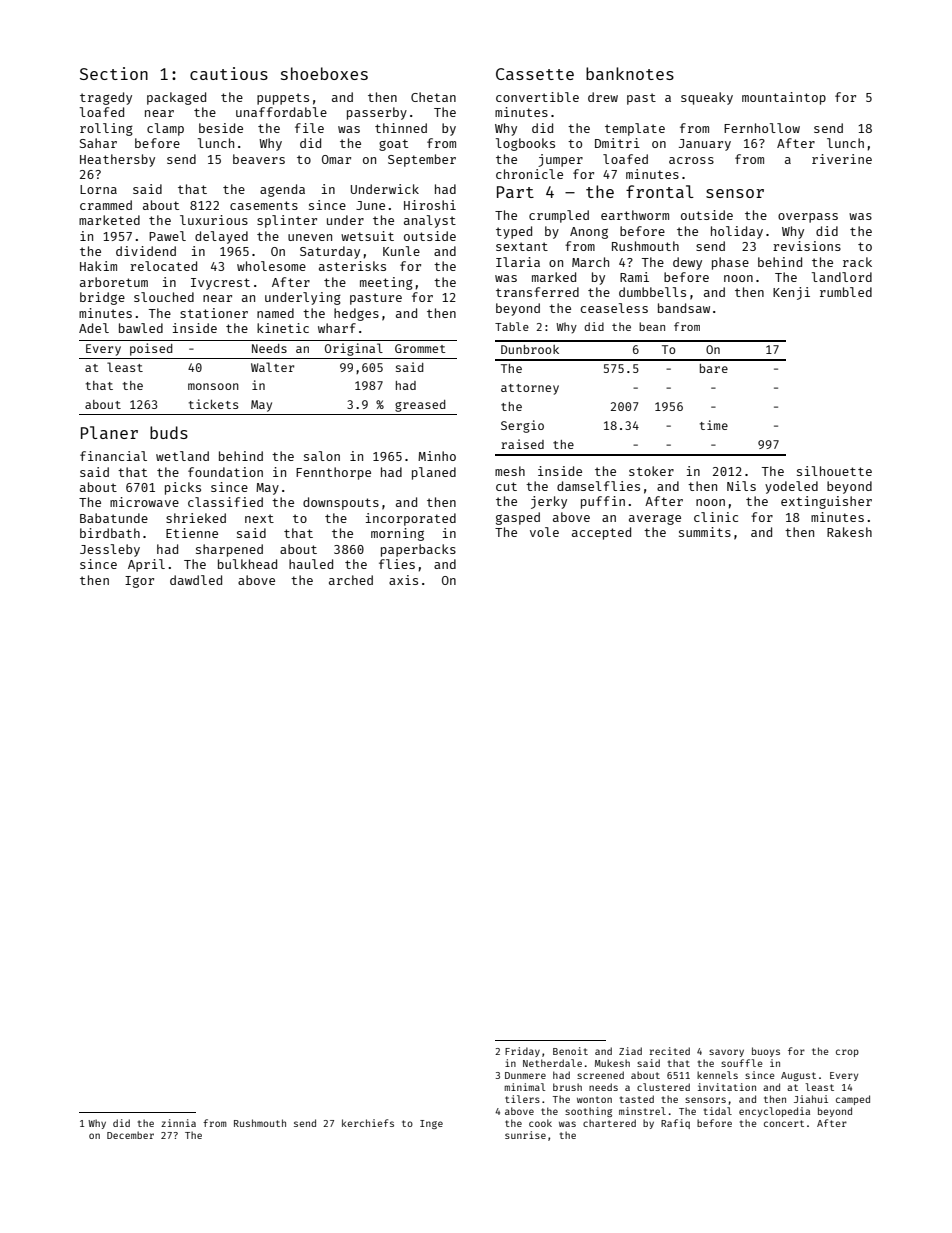 The image size is (952, 1233). I want to click on gasped, so click(518, 518).
